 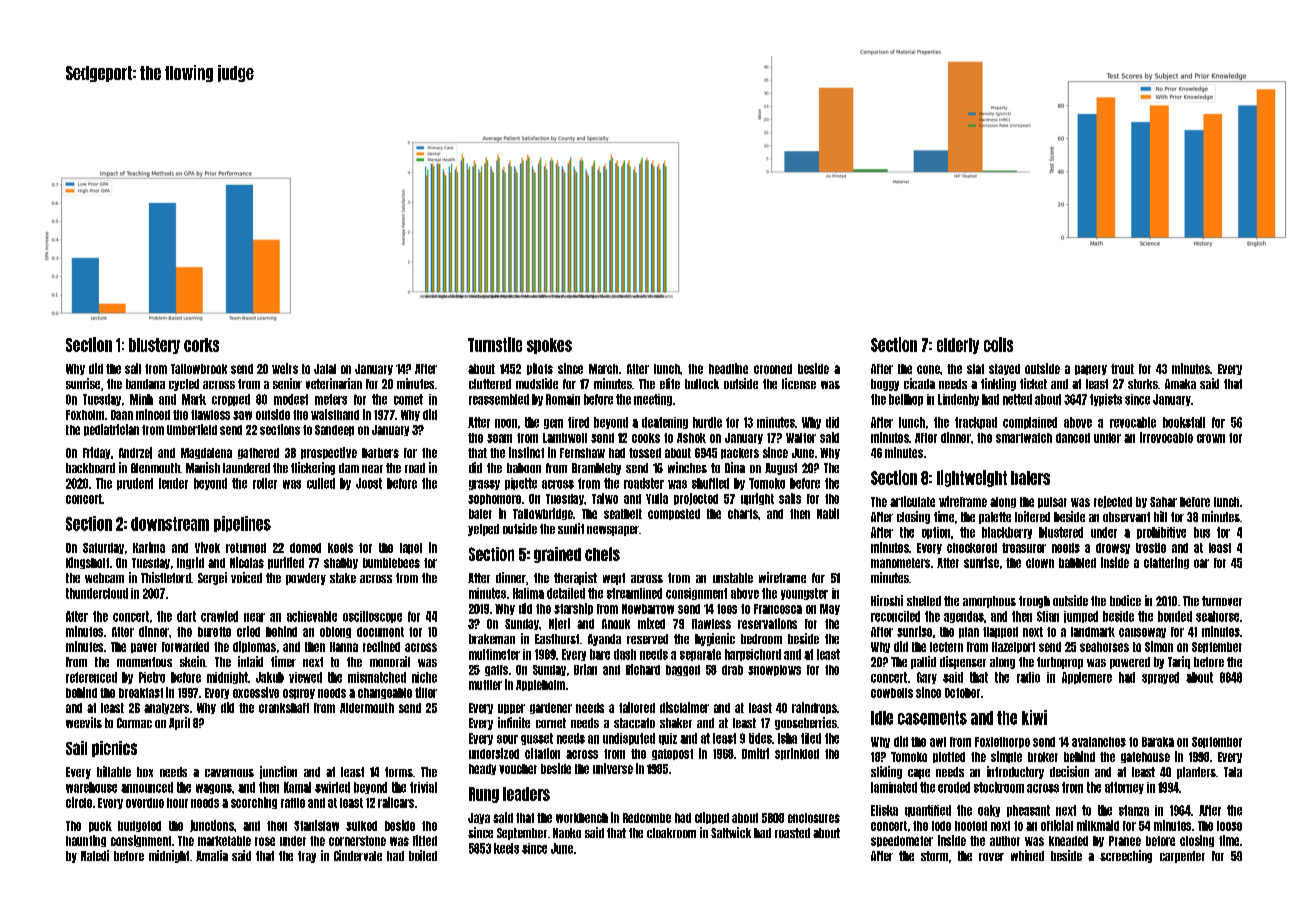 What do you see at coordinates (514, 722) in the document?
I see `infinite` at bounding box center [514, 722].
